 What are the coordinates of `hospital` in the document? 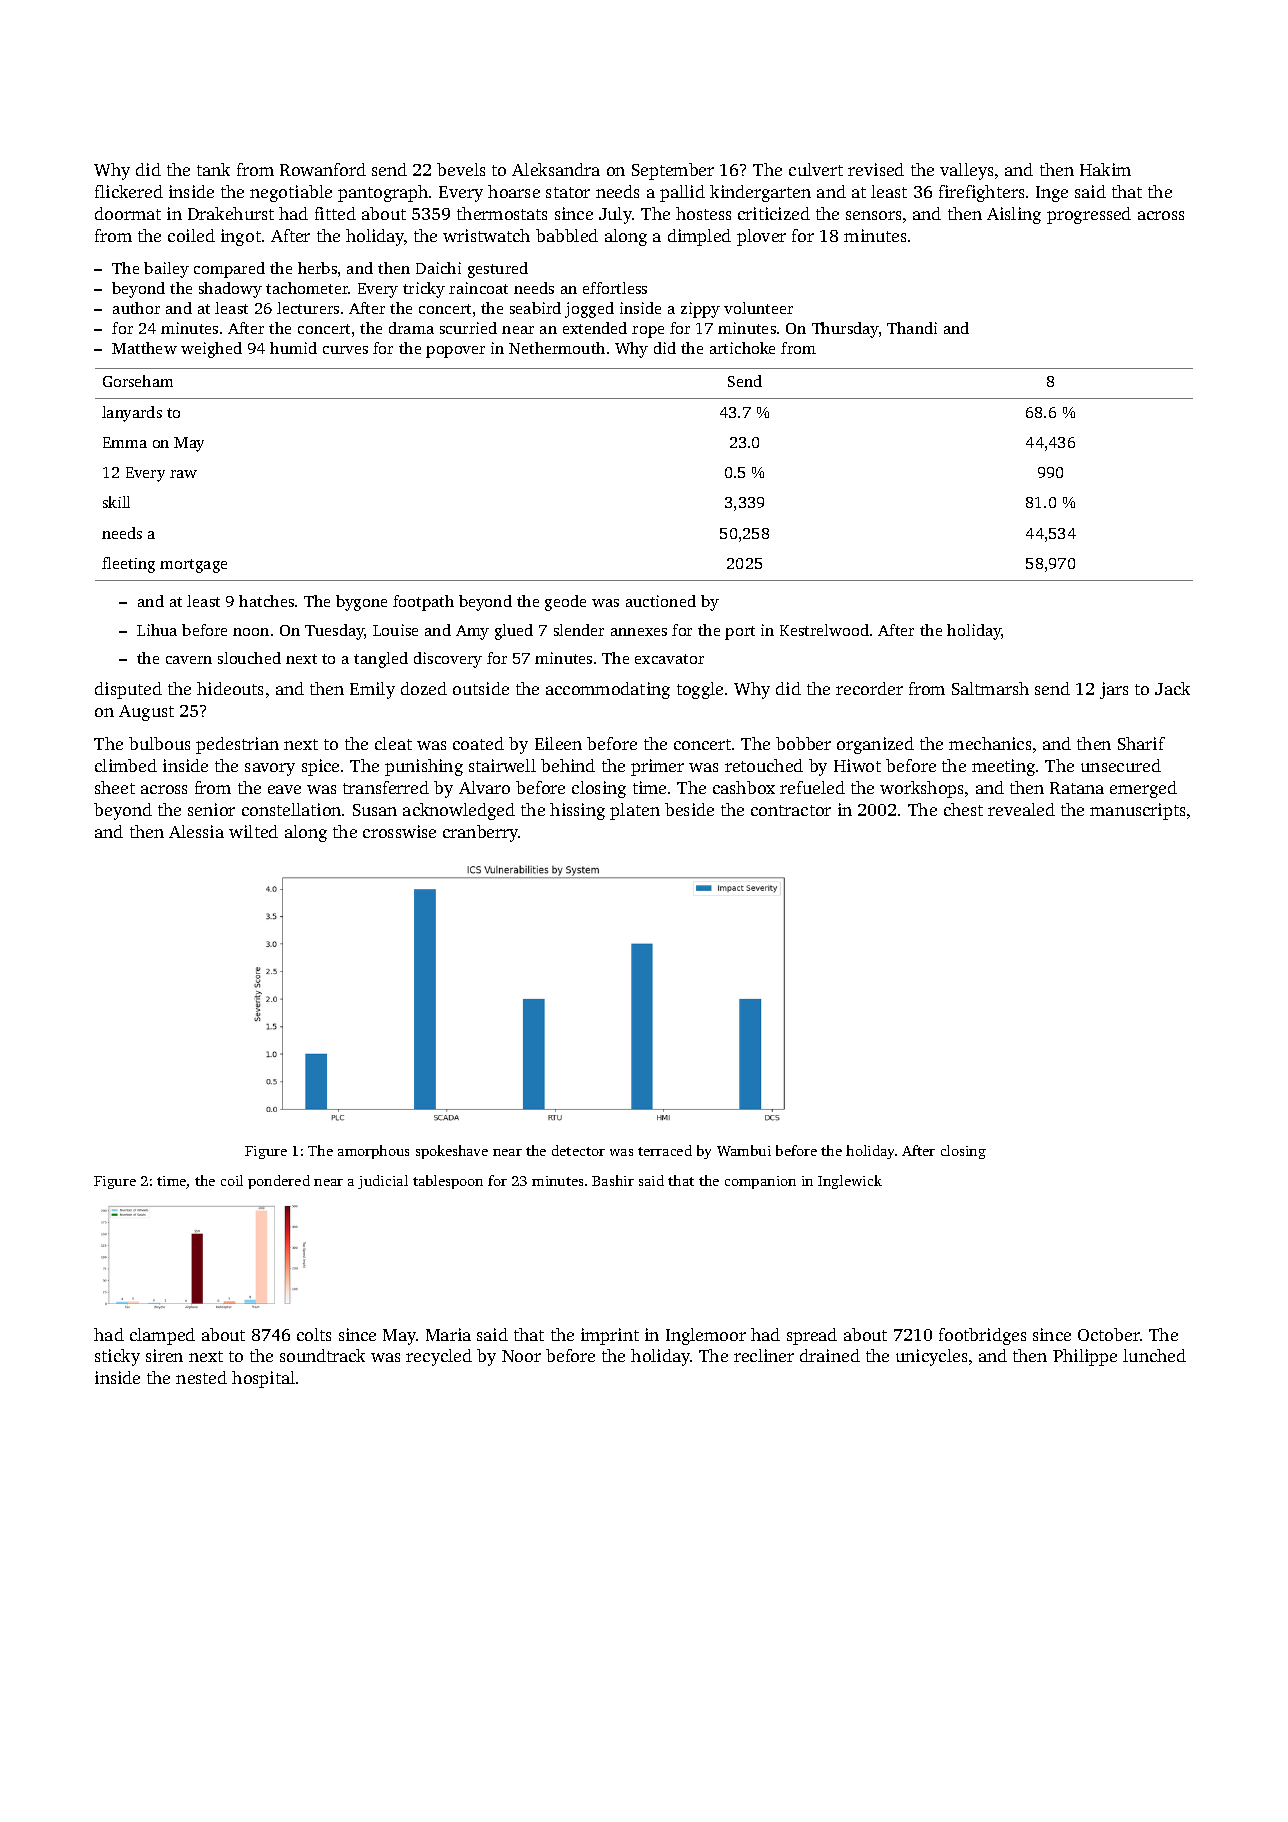 It's located at (263, 1379).
